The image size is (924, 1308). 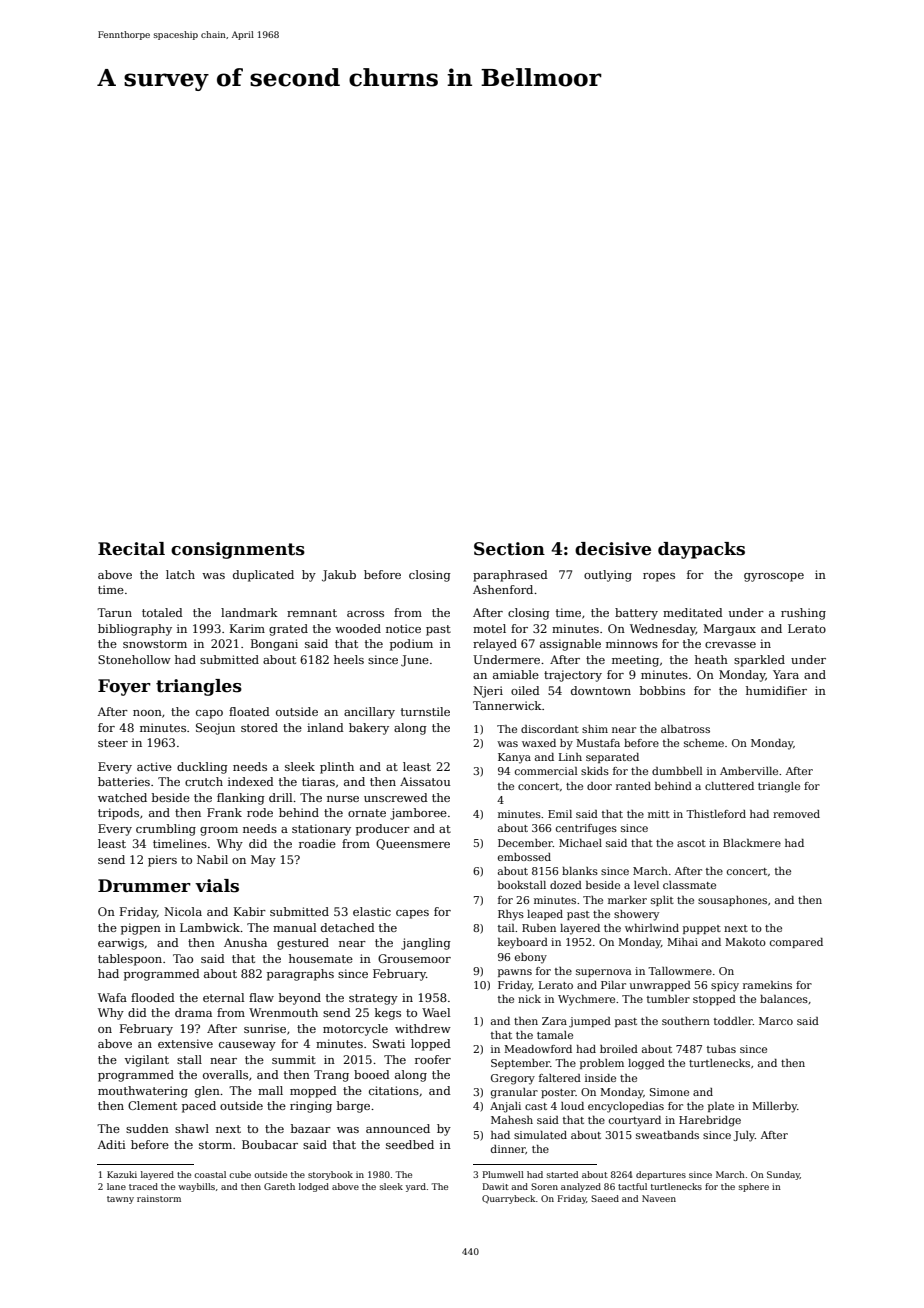 What do you see at coordinates (166, 830) in the screenshot?
I see `crumbling` at bounding box center [166, 830].
